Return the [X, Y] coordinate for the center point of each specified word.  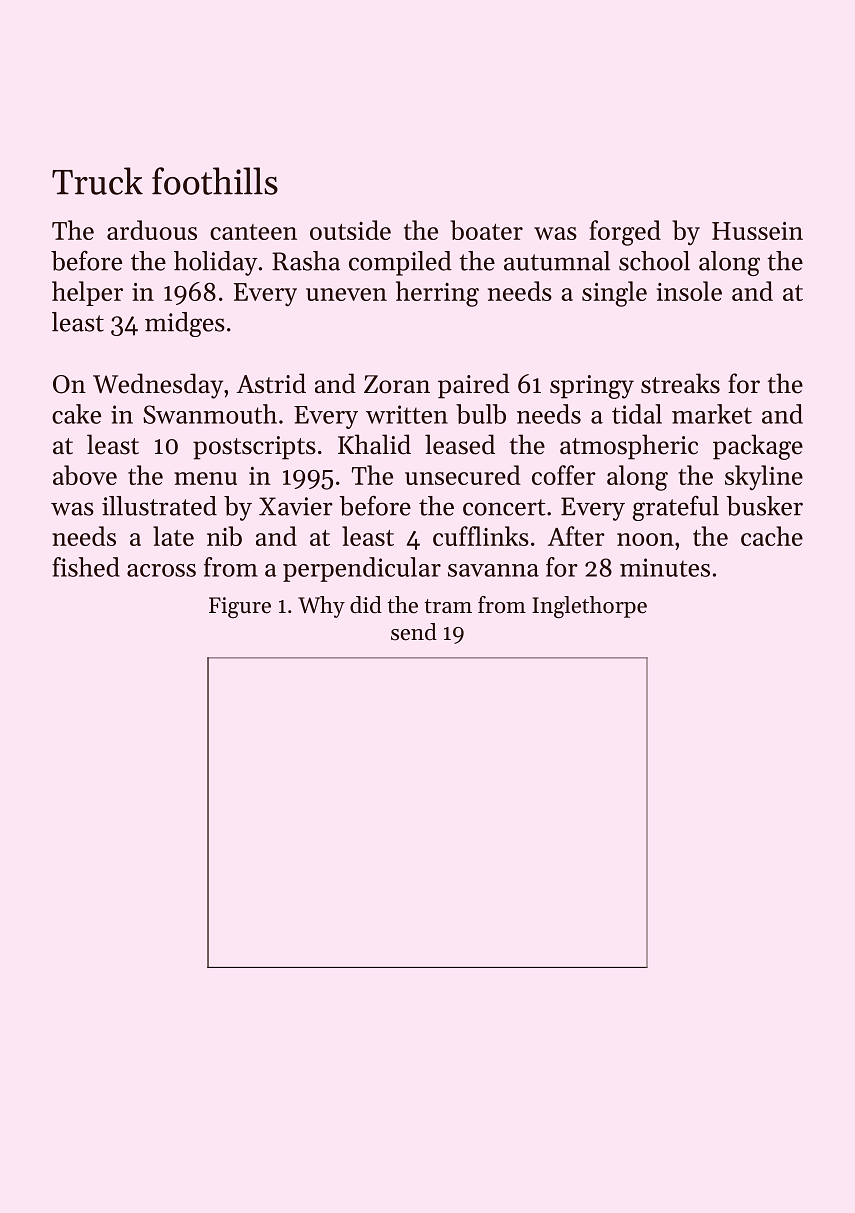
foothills [215, 181]
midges [185, 324]
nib [224, 536]
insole [689, 291]
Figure [240, 607]
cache [772, 536]
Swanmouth [210, 414]
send [414, 632]
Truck [97, 181]
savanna [493, 570]
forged [625, 233]
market [712, 414]
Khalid [374, 444]
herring [437, 294]
